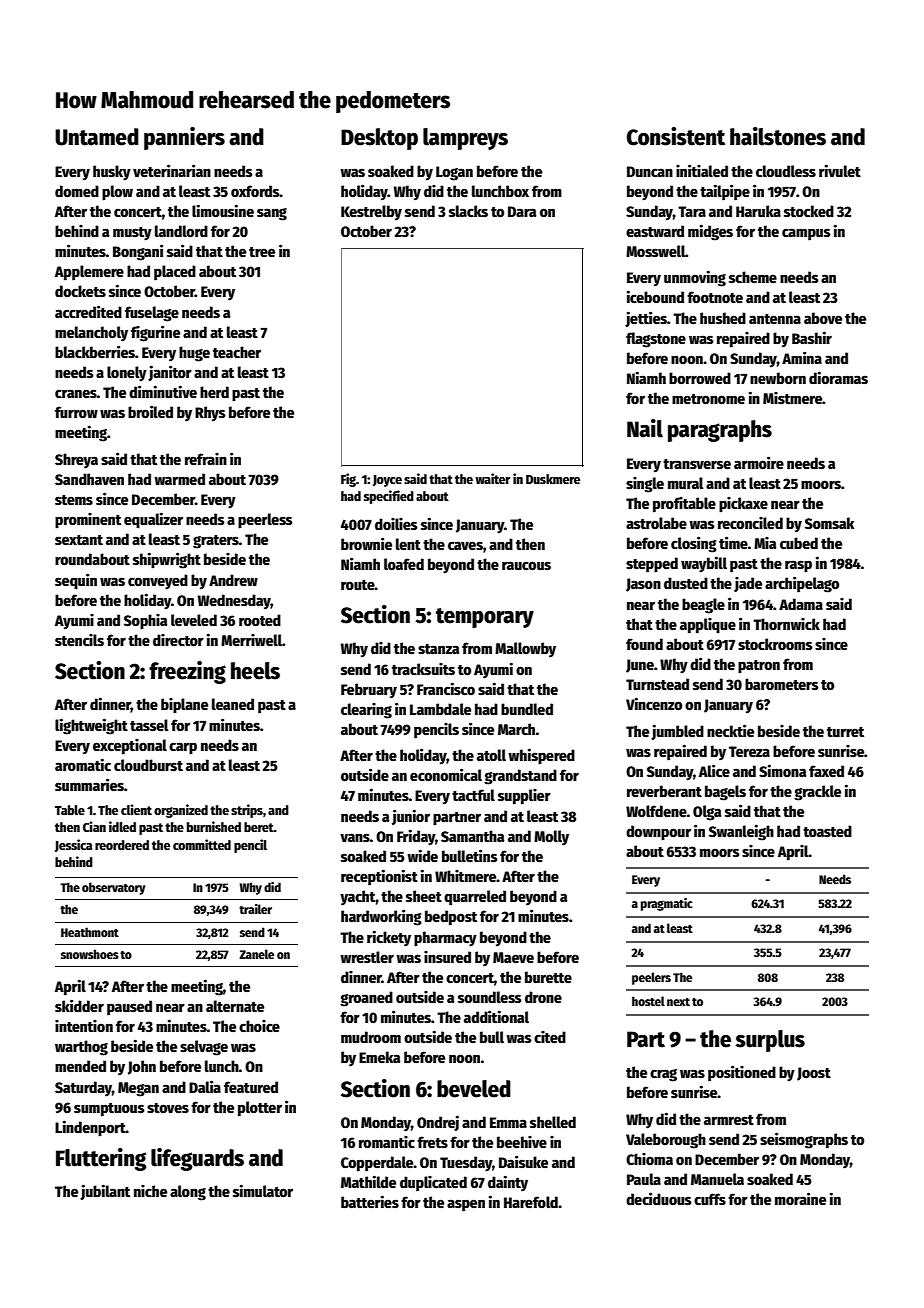 This screenshot has height=1308, width=924. What do you see at coordinates (531, 1202) in the screenshot?
I see `Harefold` at bounding box center [531, 1202].
